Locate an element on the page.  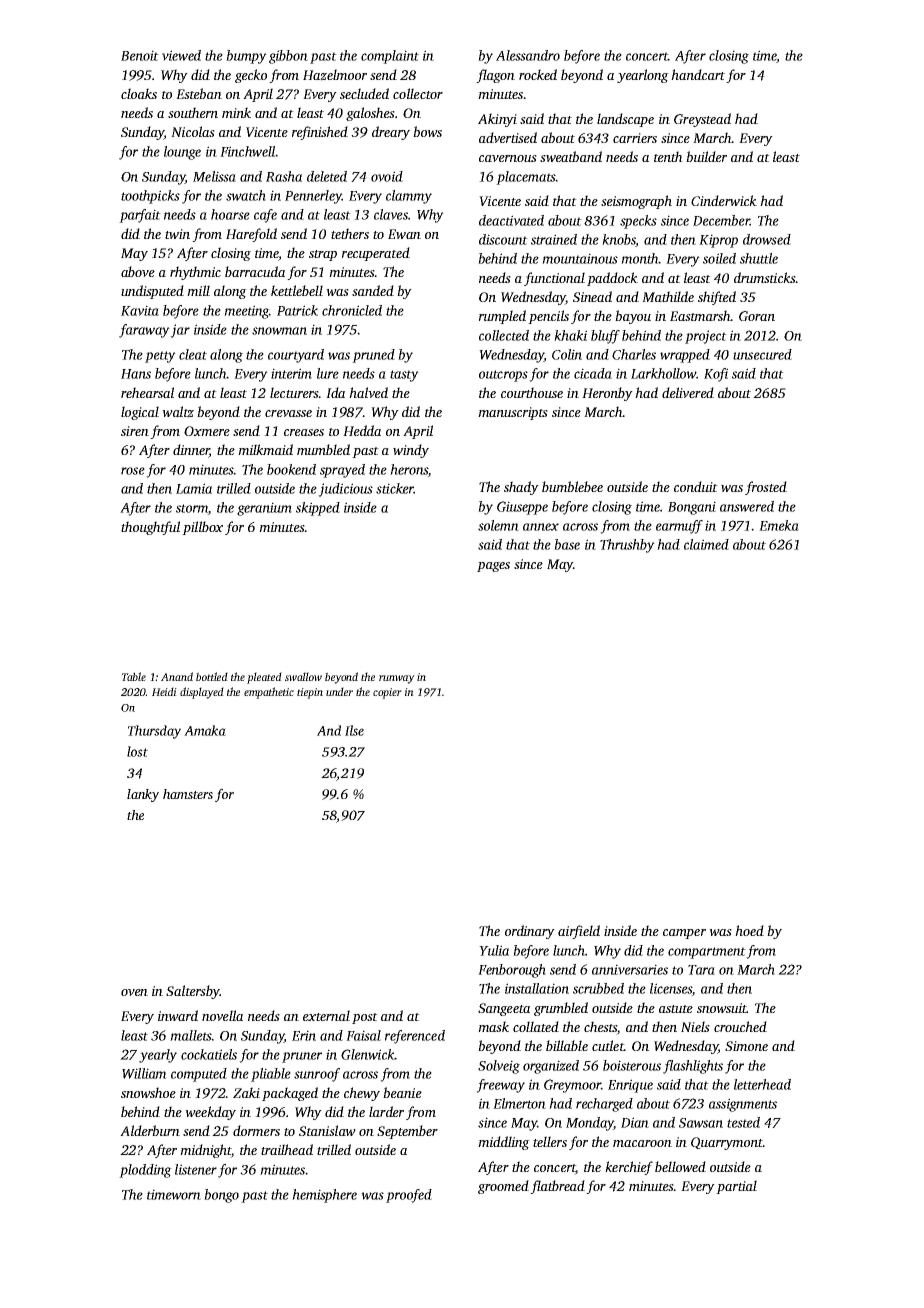
novella is located at coordinates (222, 1015).
